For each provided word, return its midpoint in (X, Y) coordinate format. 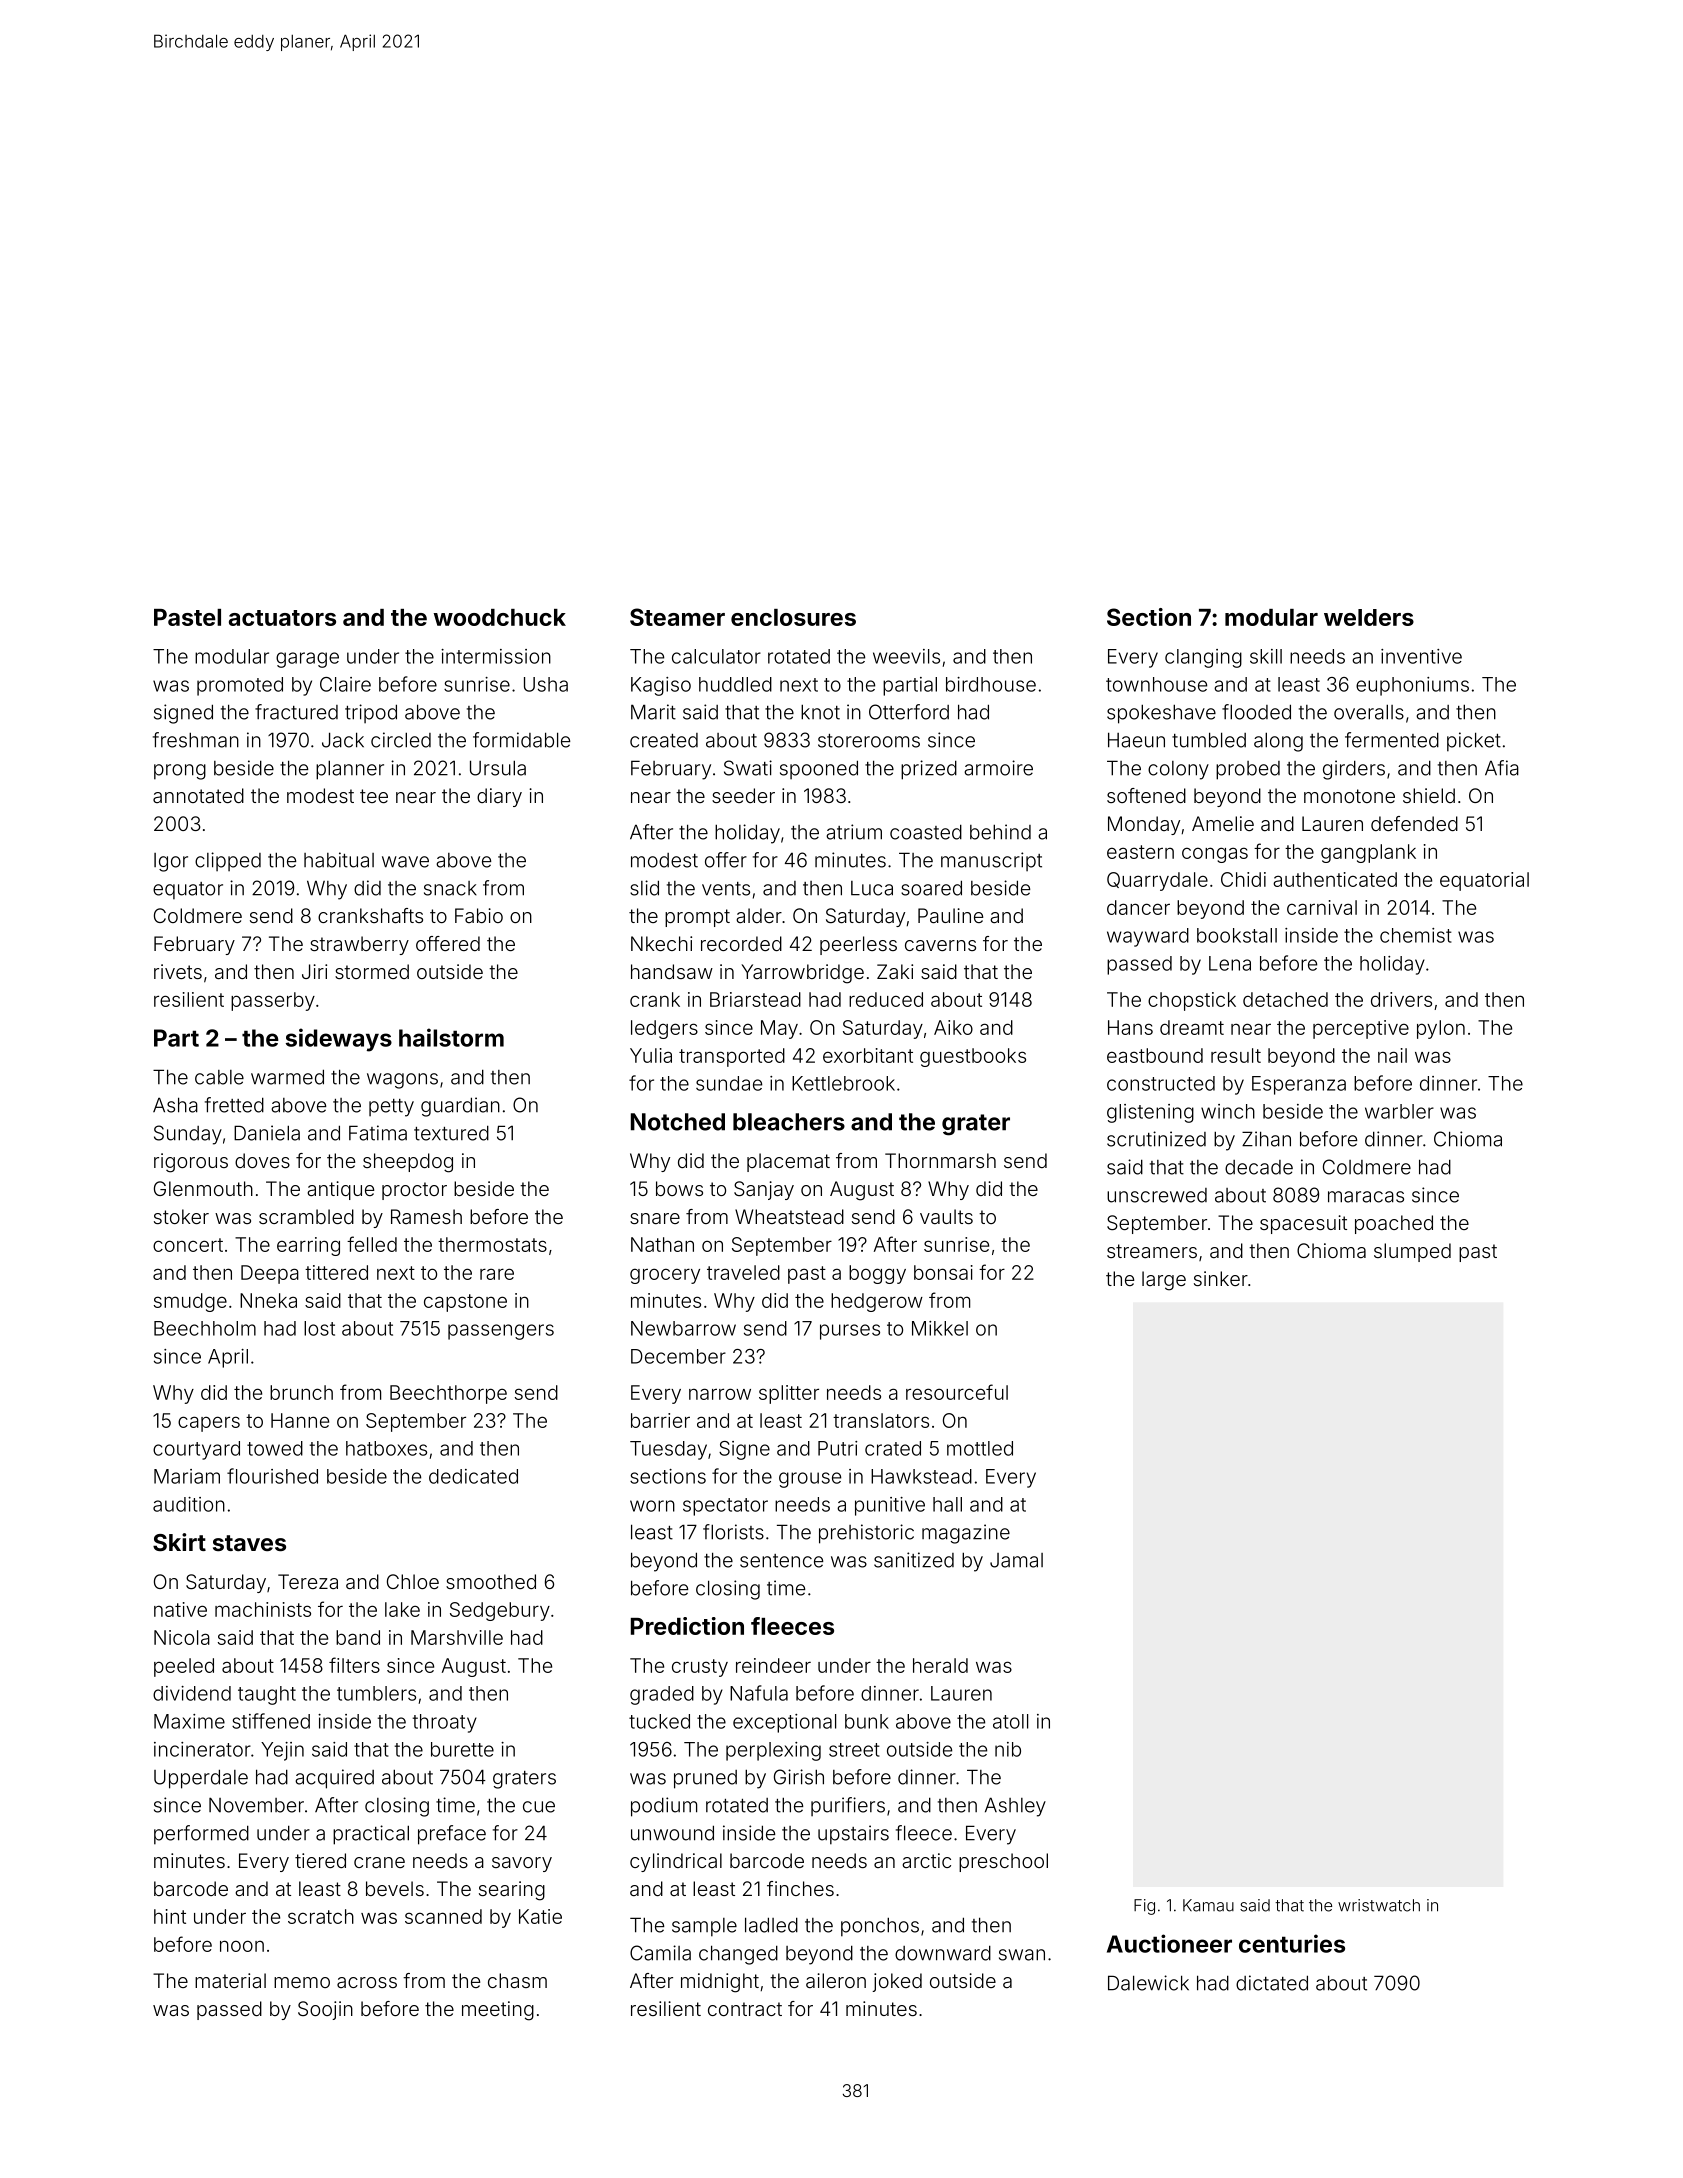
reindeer (773, 1665)
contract (745, 2009)
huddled (735, 684)
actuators (282, 618)
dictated (1272, 1983)
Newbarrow (683, 1328)
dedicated (473, 1476)
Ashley (1015, 1807)
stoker (181, 1216)
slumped (1412, 1252)
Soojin (325, 2010)
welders (1369, 617)
